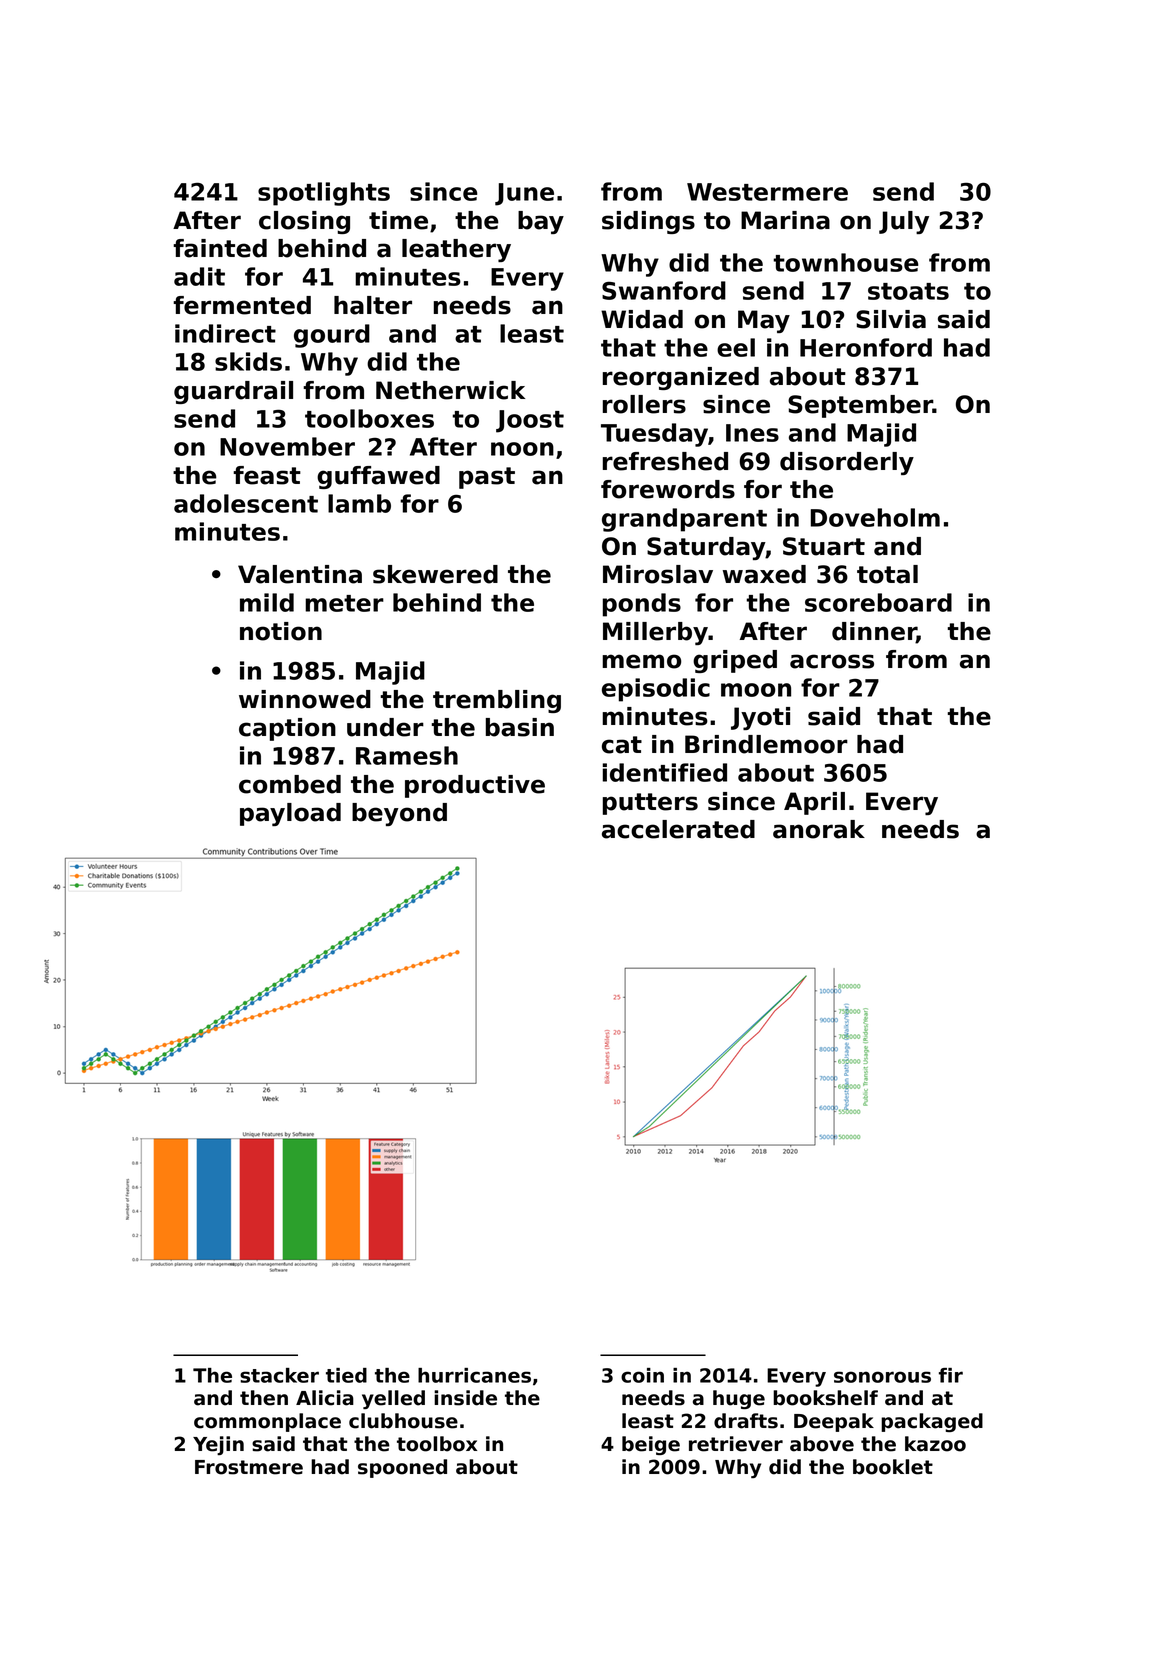  I want to click on Westermere, so click(767, 192).
